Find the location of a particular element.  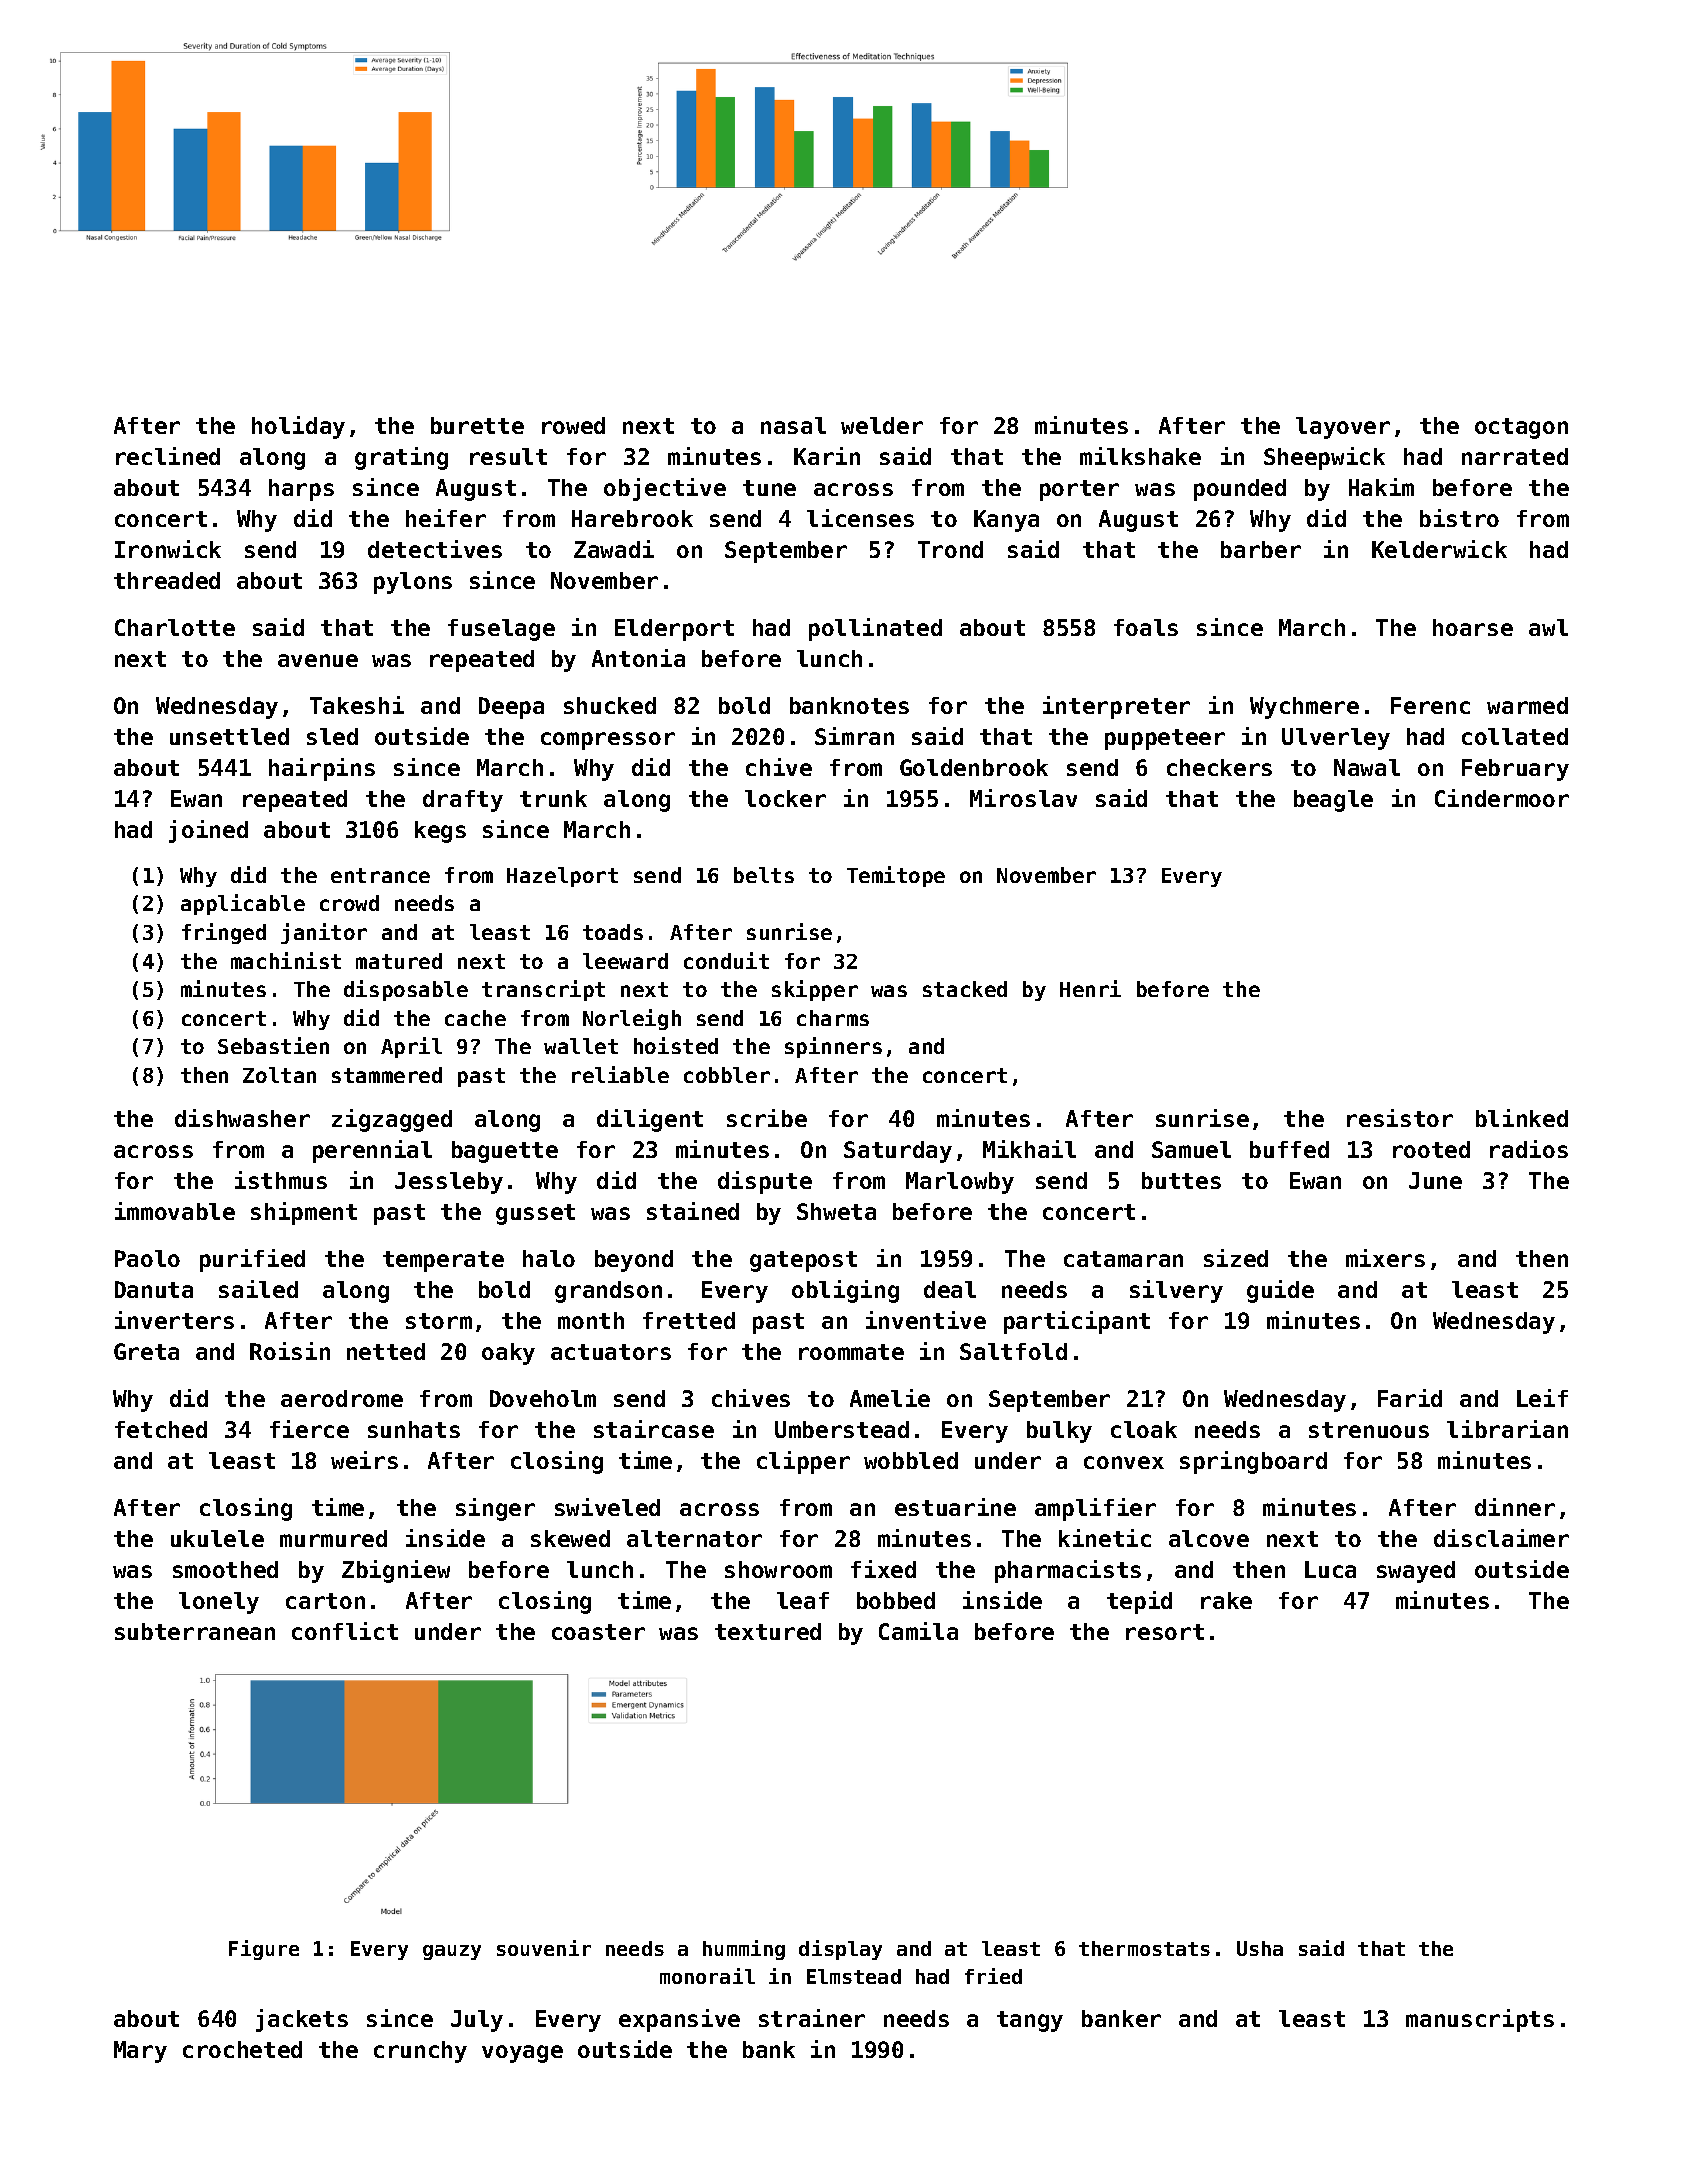

joined is located at coordinates (208, 831).
